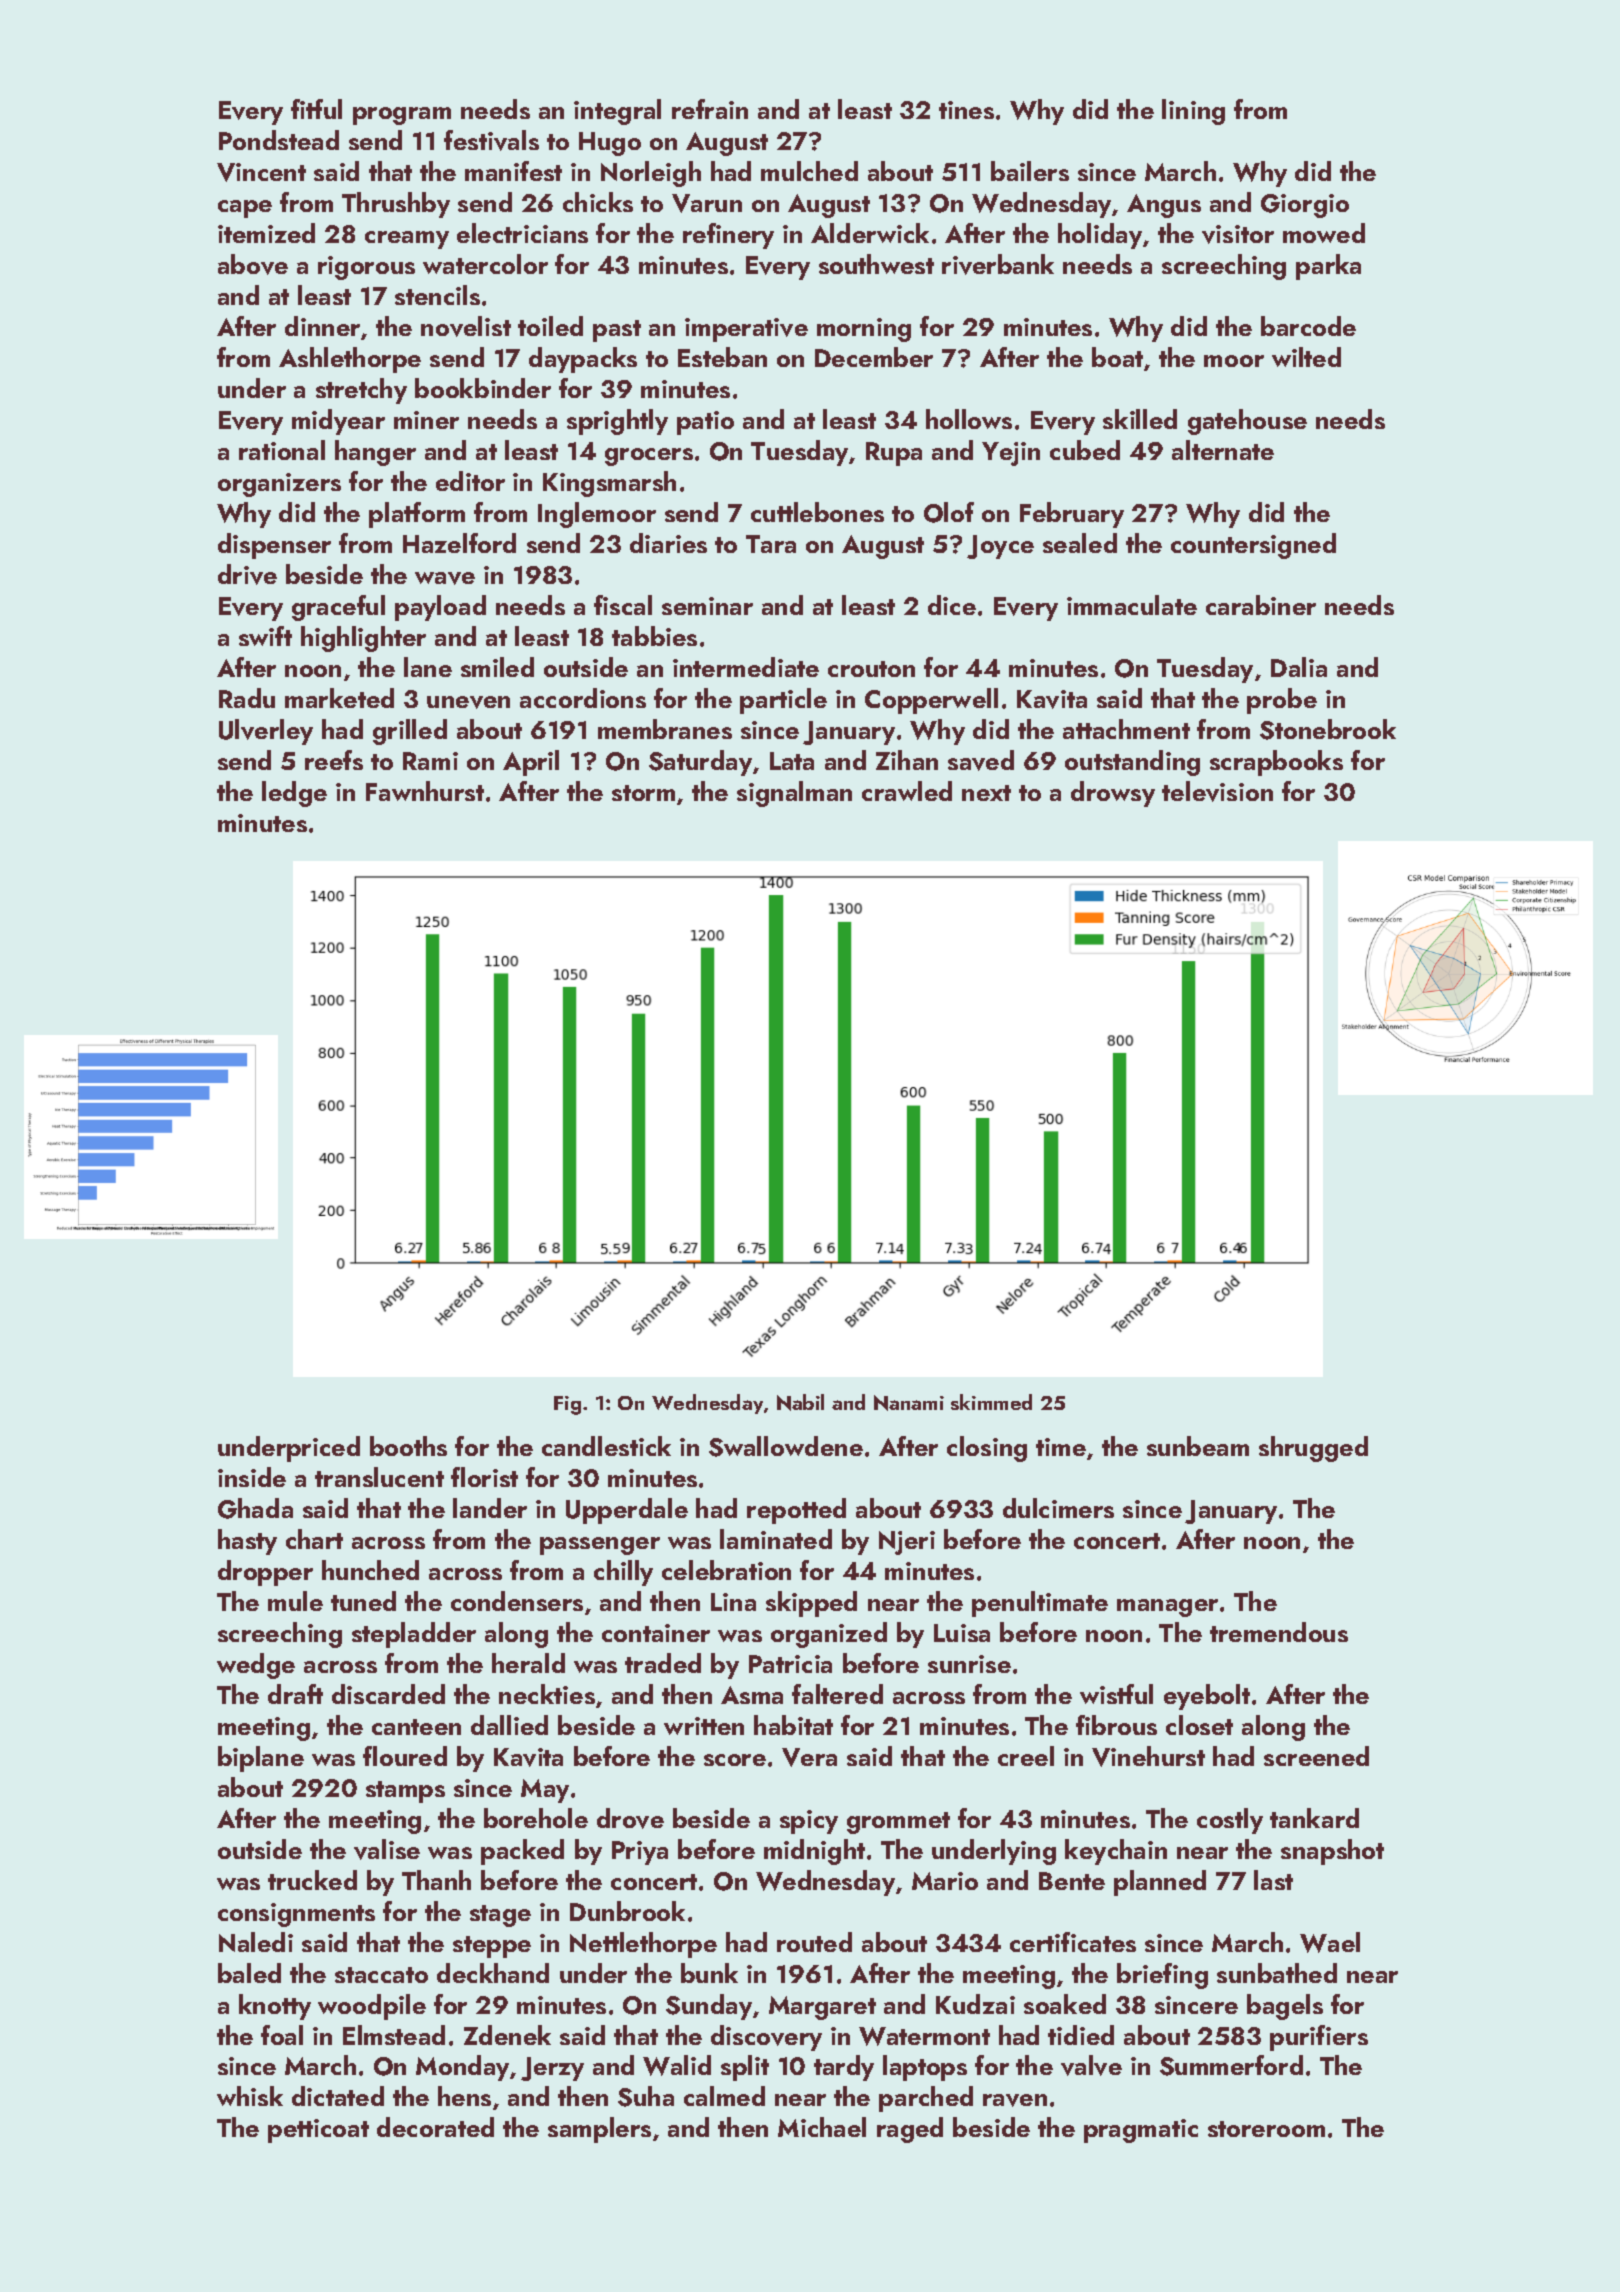  What do you see at coordinates (522, 1852) in the screenshot?
I see `packed` at bounding box center [522, 1852].
